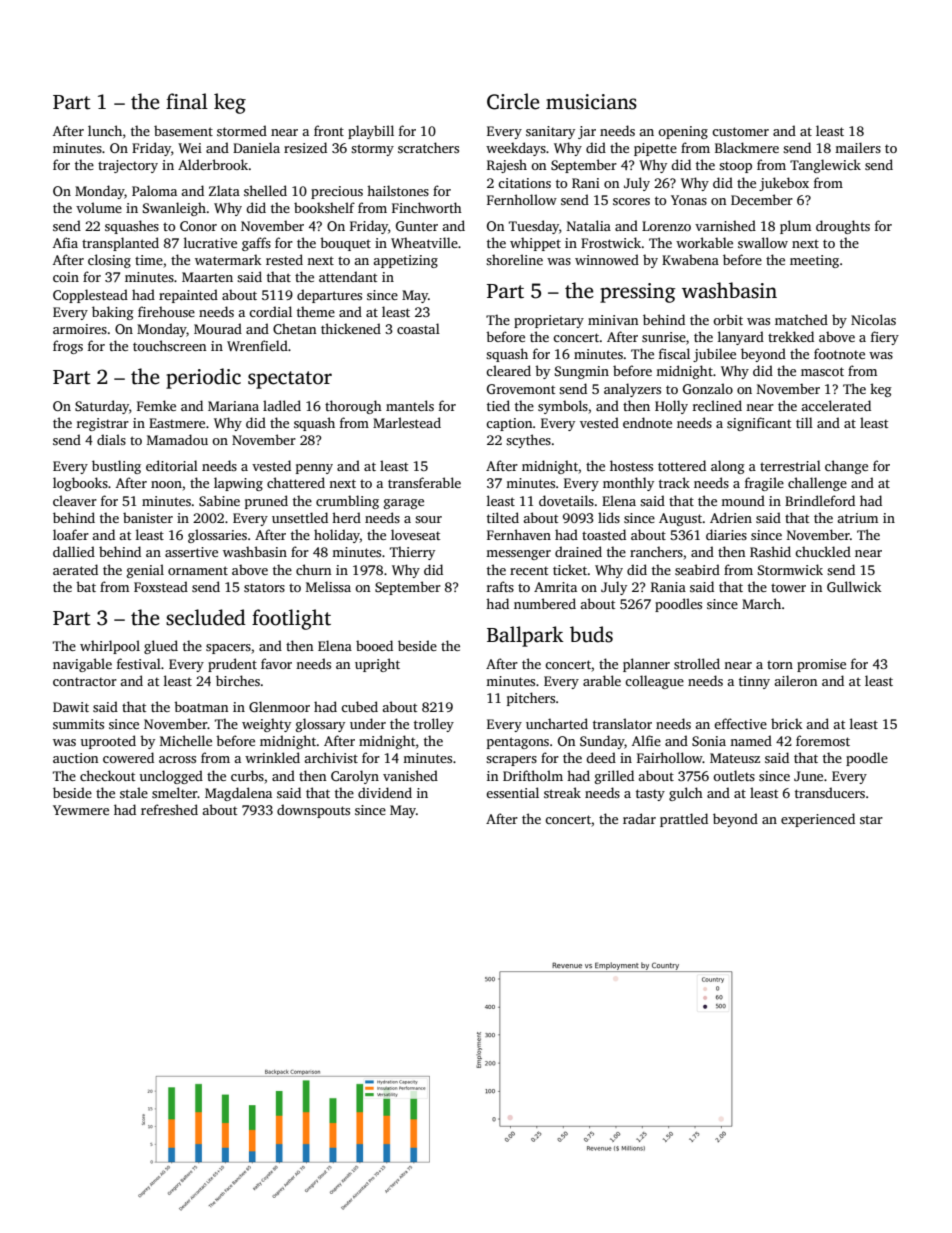 This document has width=952, height=1233. I want to click on spacers, so click(228, 649).
